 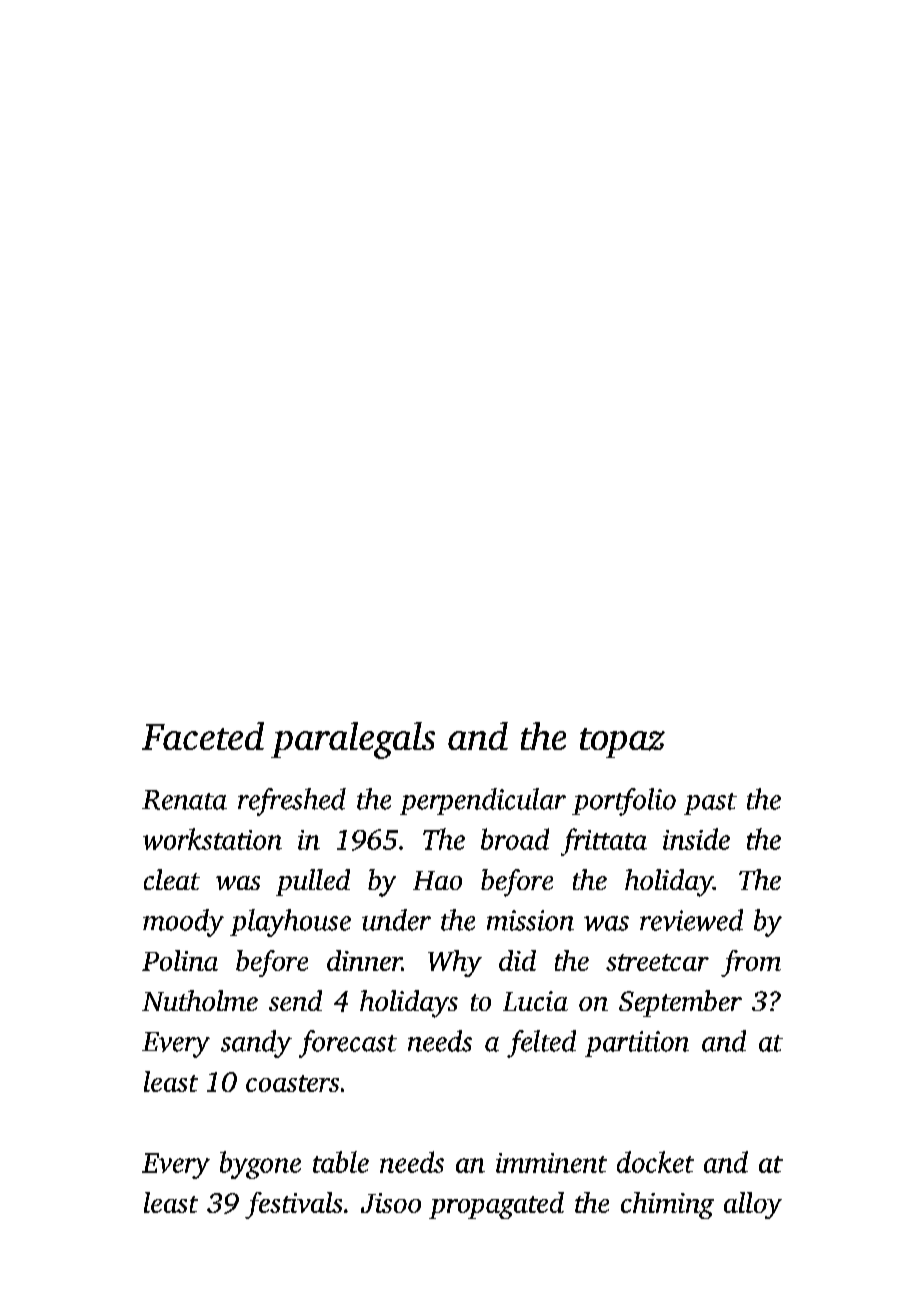 I want to click on reviewed, so click(x=691, y=920).
